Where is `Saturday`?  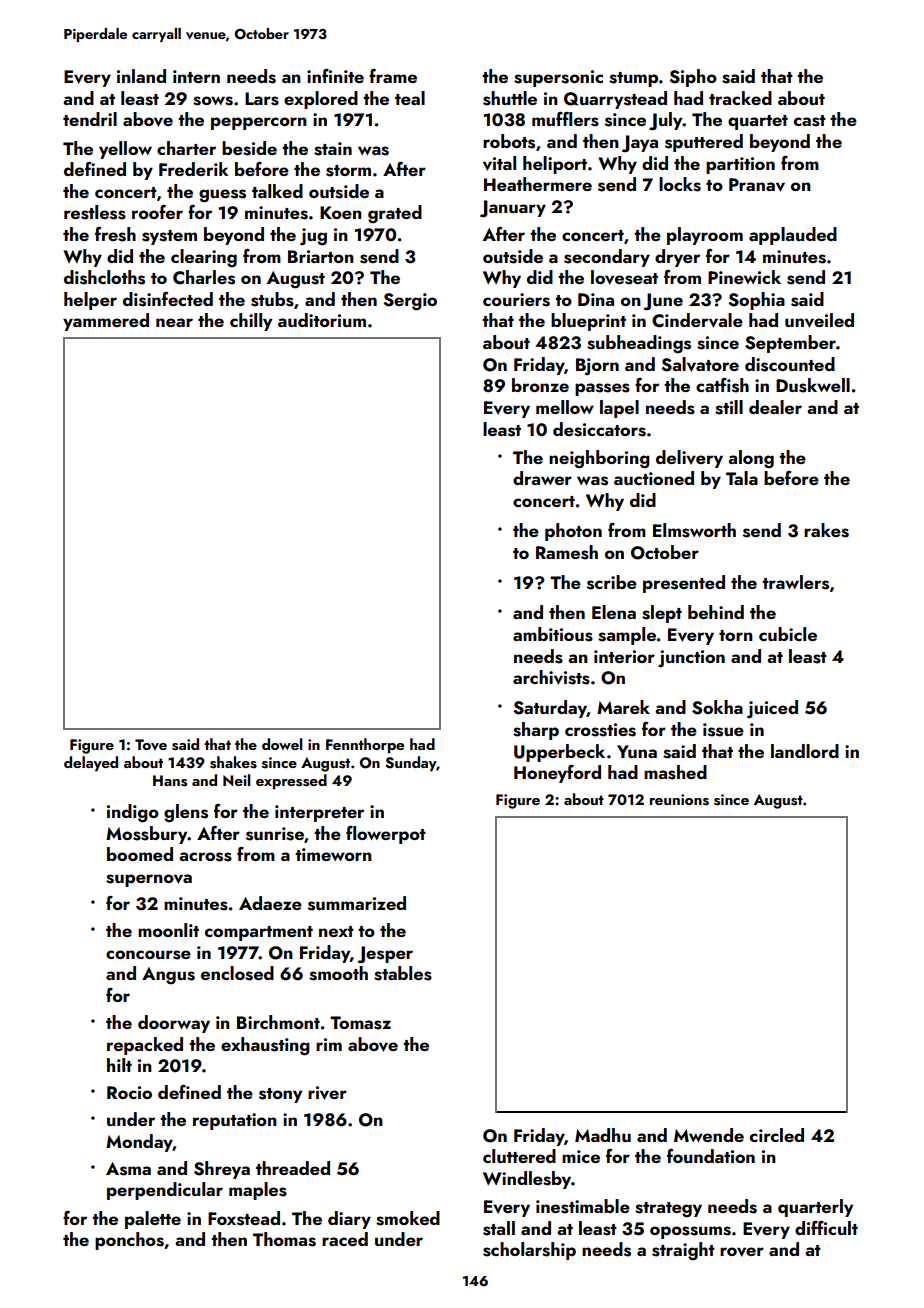
Saturday is located at coordinates (550, 709).
